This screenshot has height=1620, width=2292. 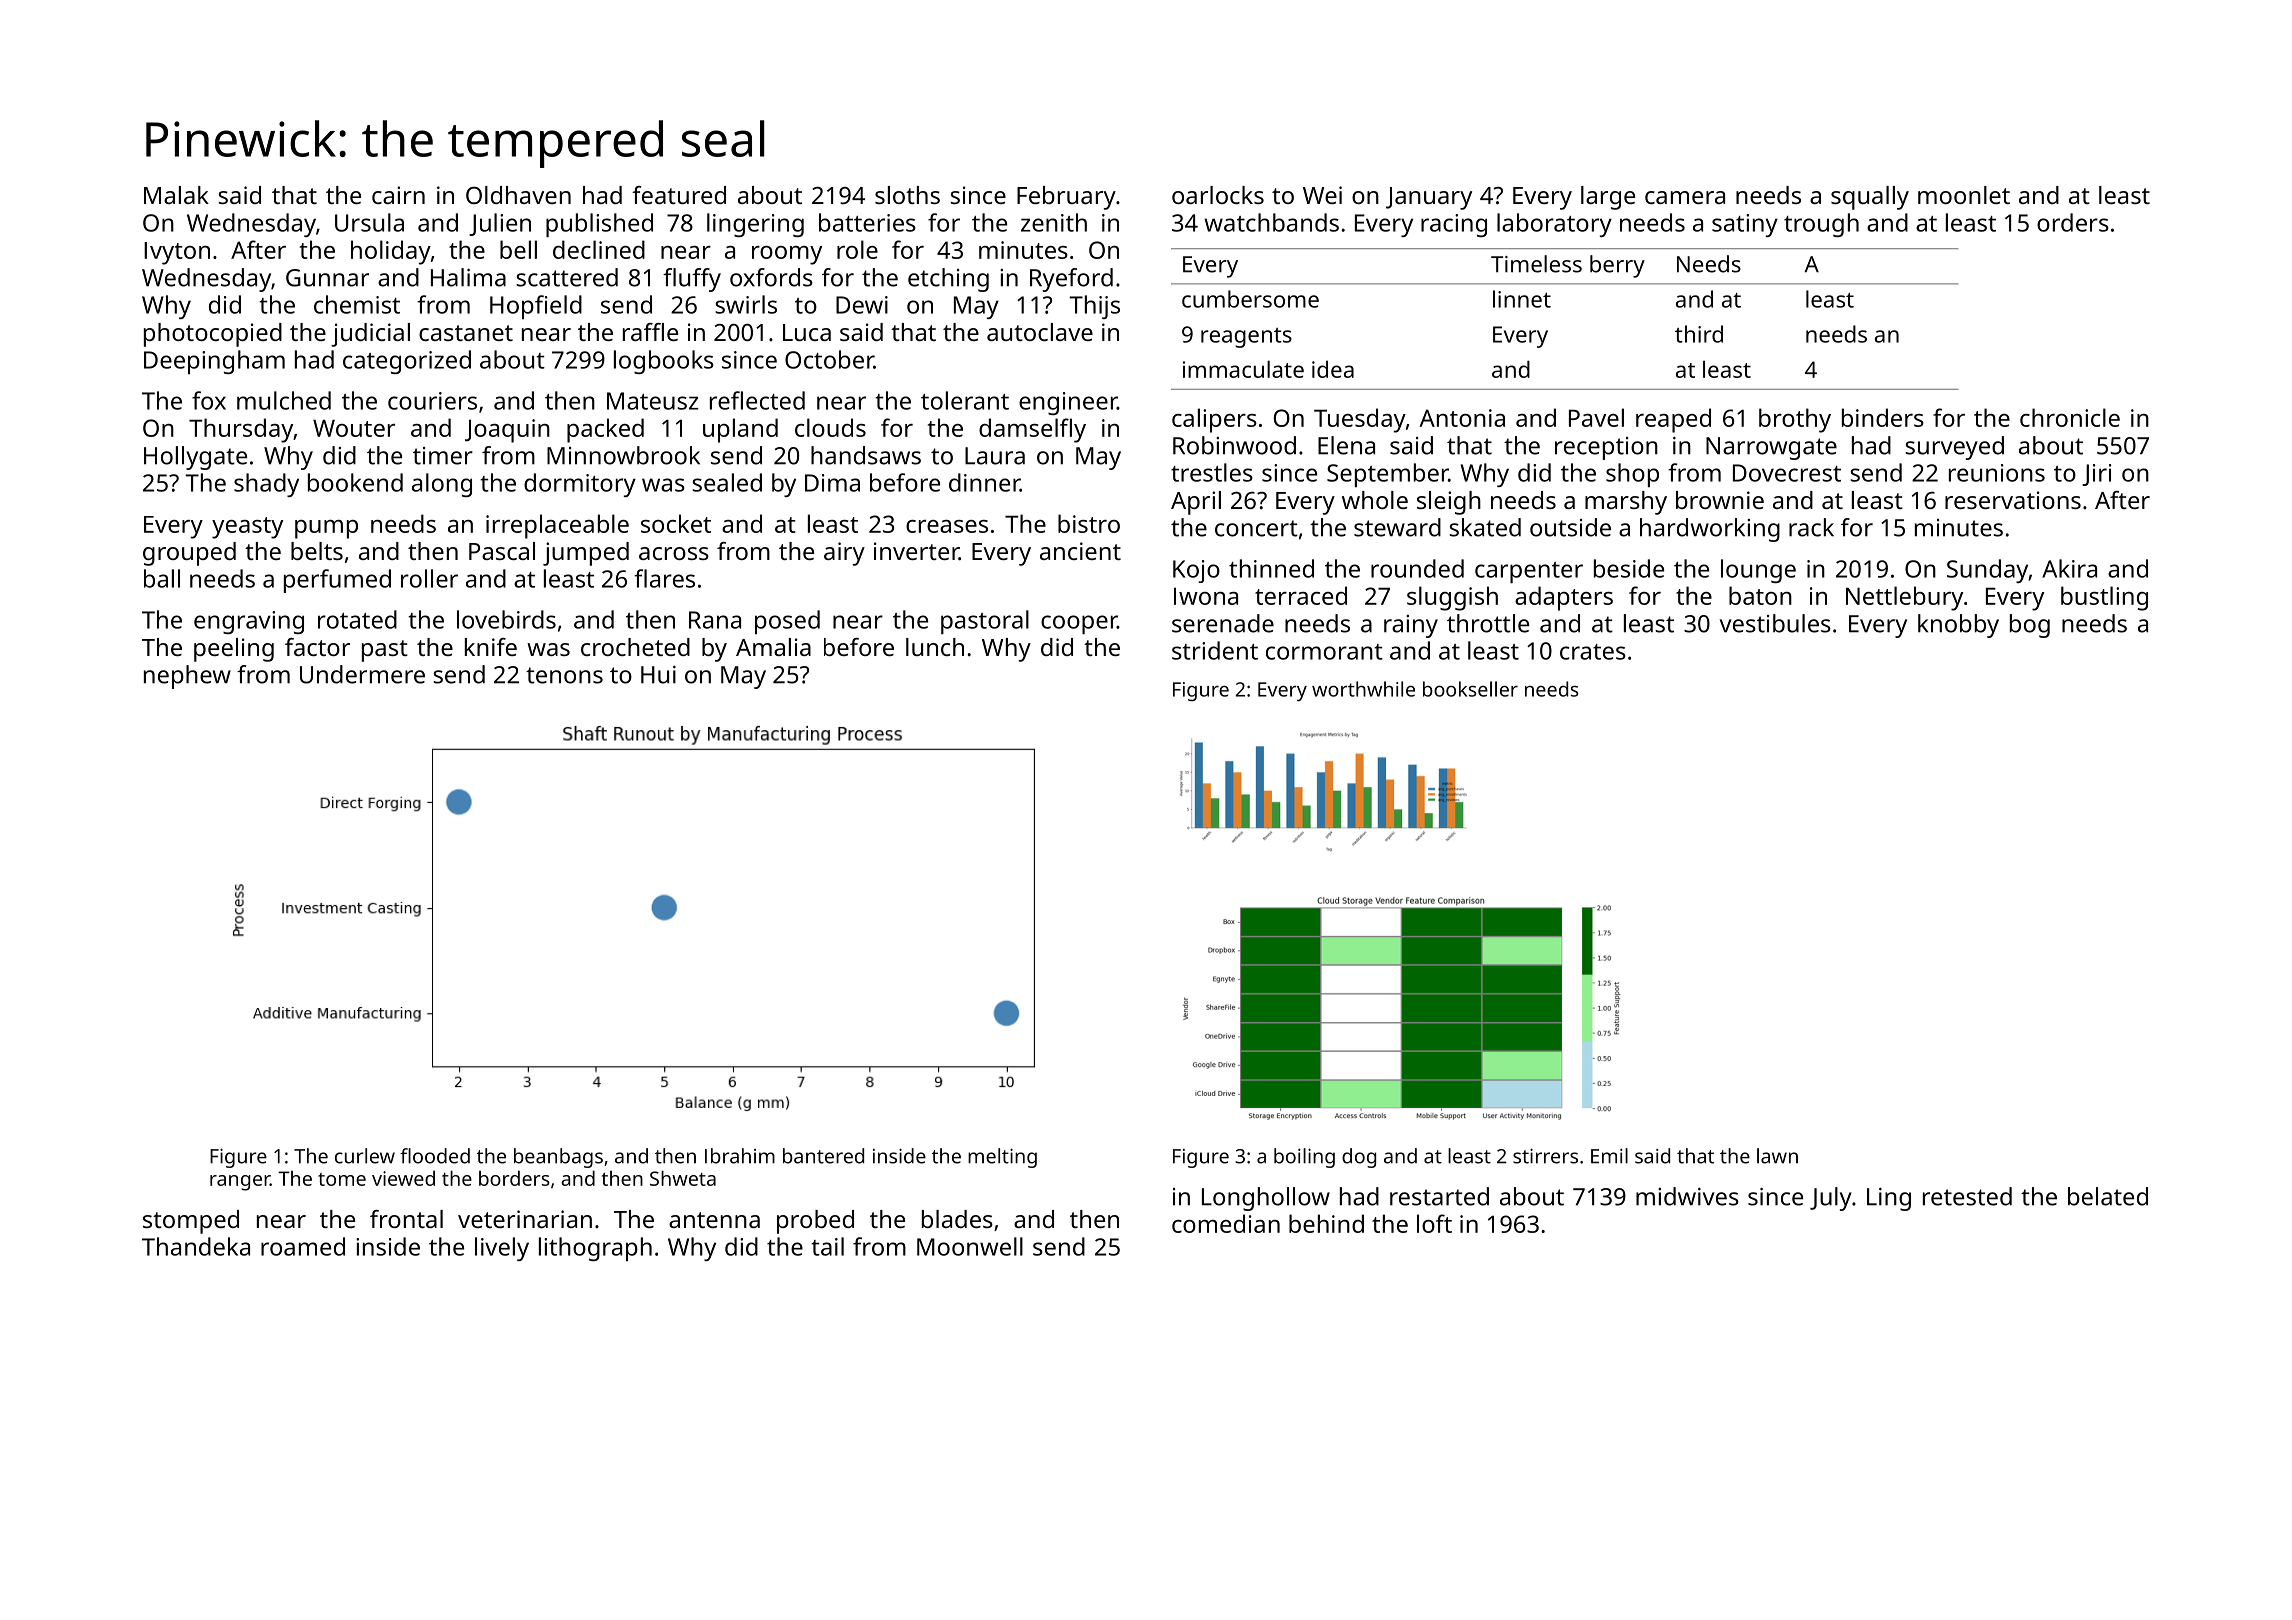 I want to click on chemist, so click(x=357, y=304).
